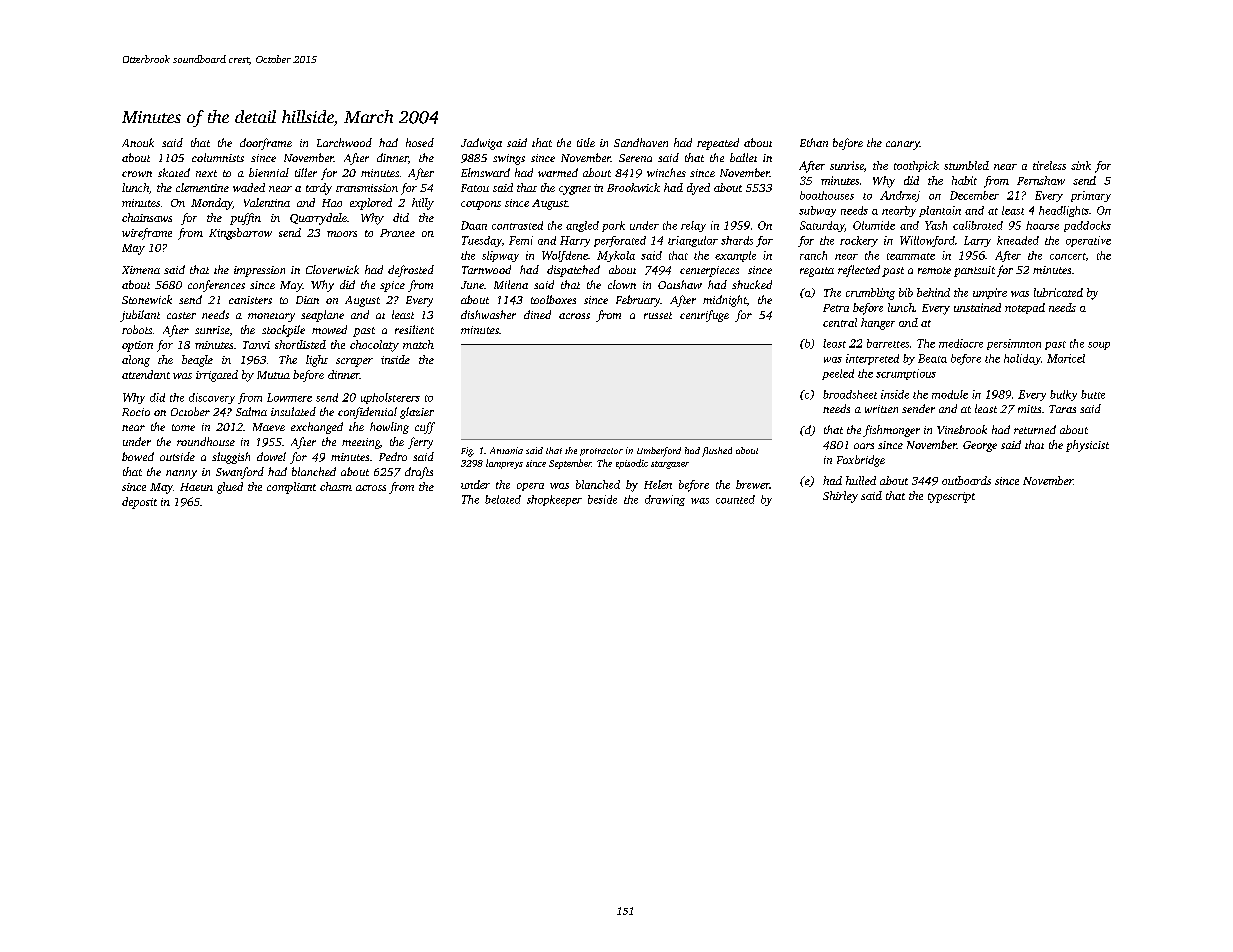 Image resolution: width=1233 pixels, height=952 pixels. I want to click on relay, so click(693, 226).
